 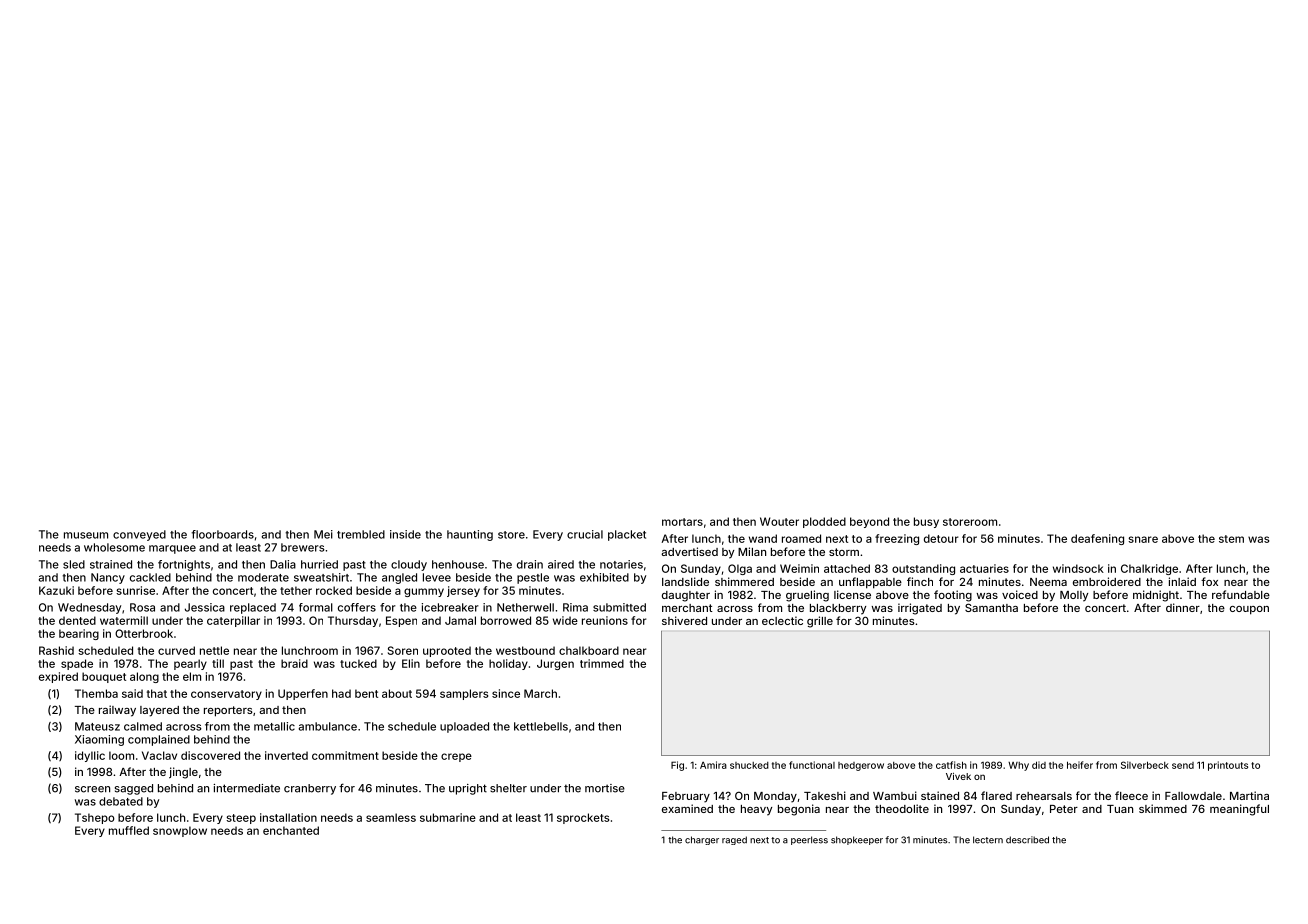 I want to click on Silverbeck, so click(x=1145, y=765).
